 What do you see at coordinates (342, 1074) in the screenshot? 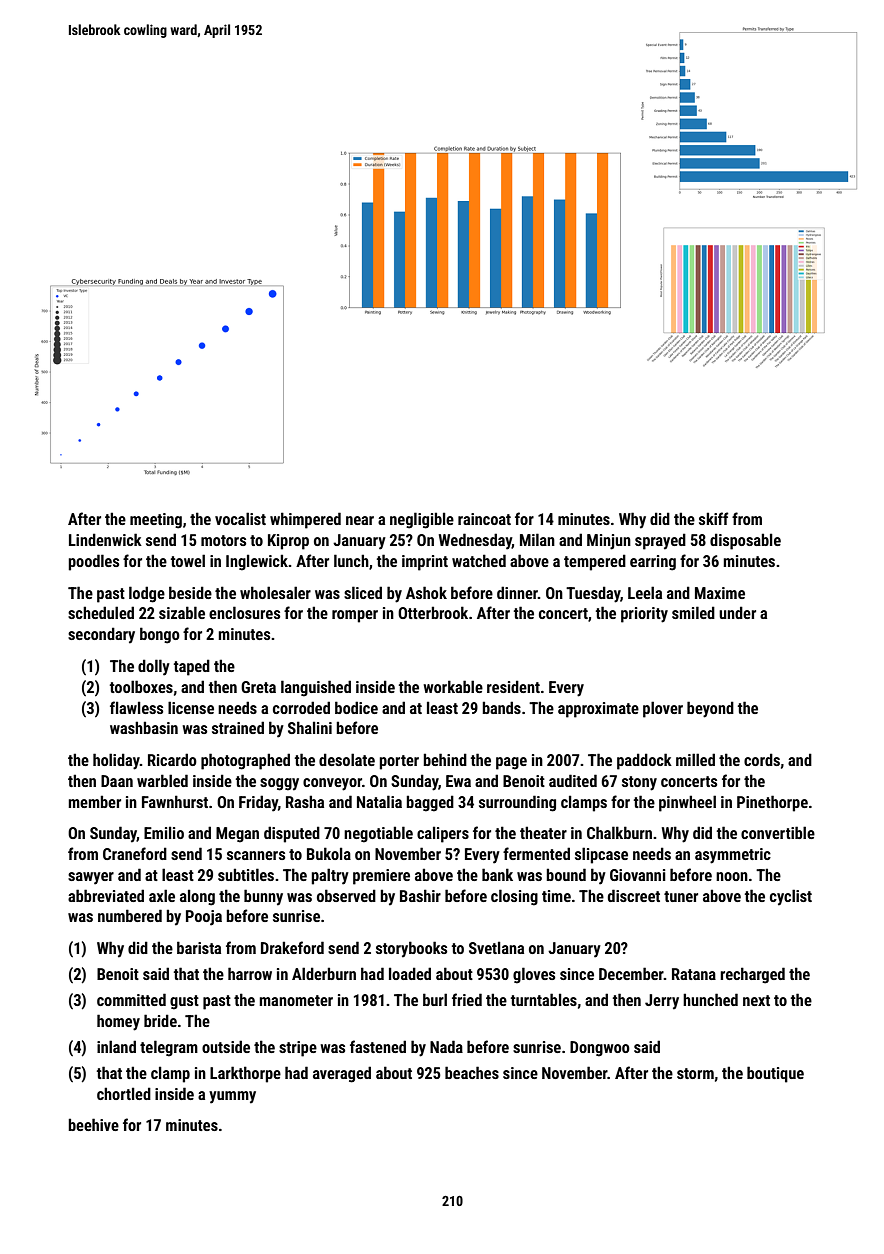
I see `averaged` at bounding box center [342, 1074].
